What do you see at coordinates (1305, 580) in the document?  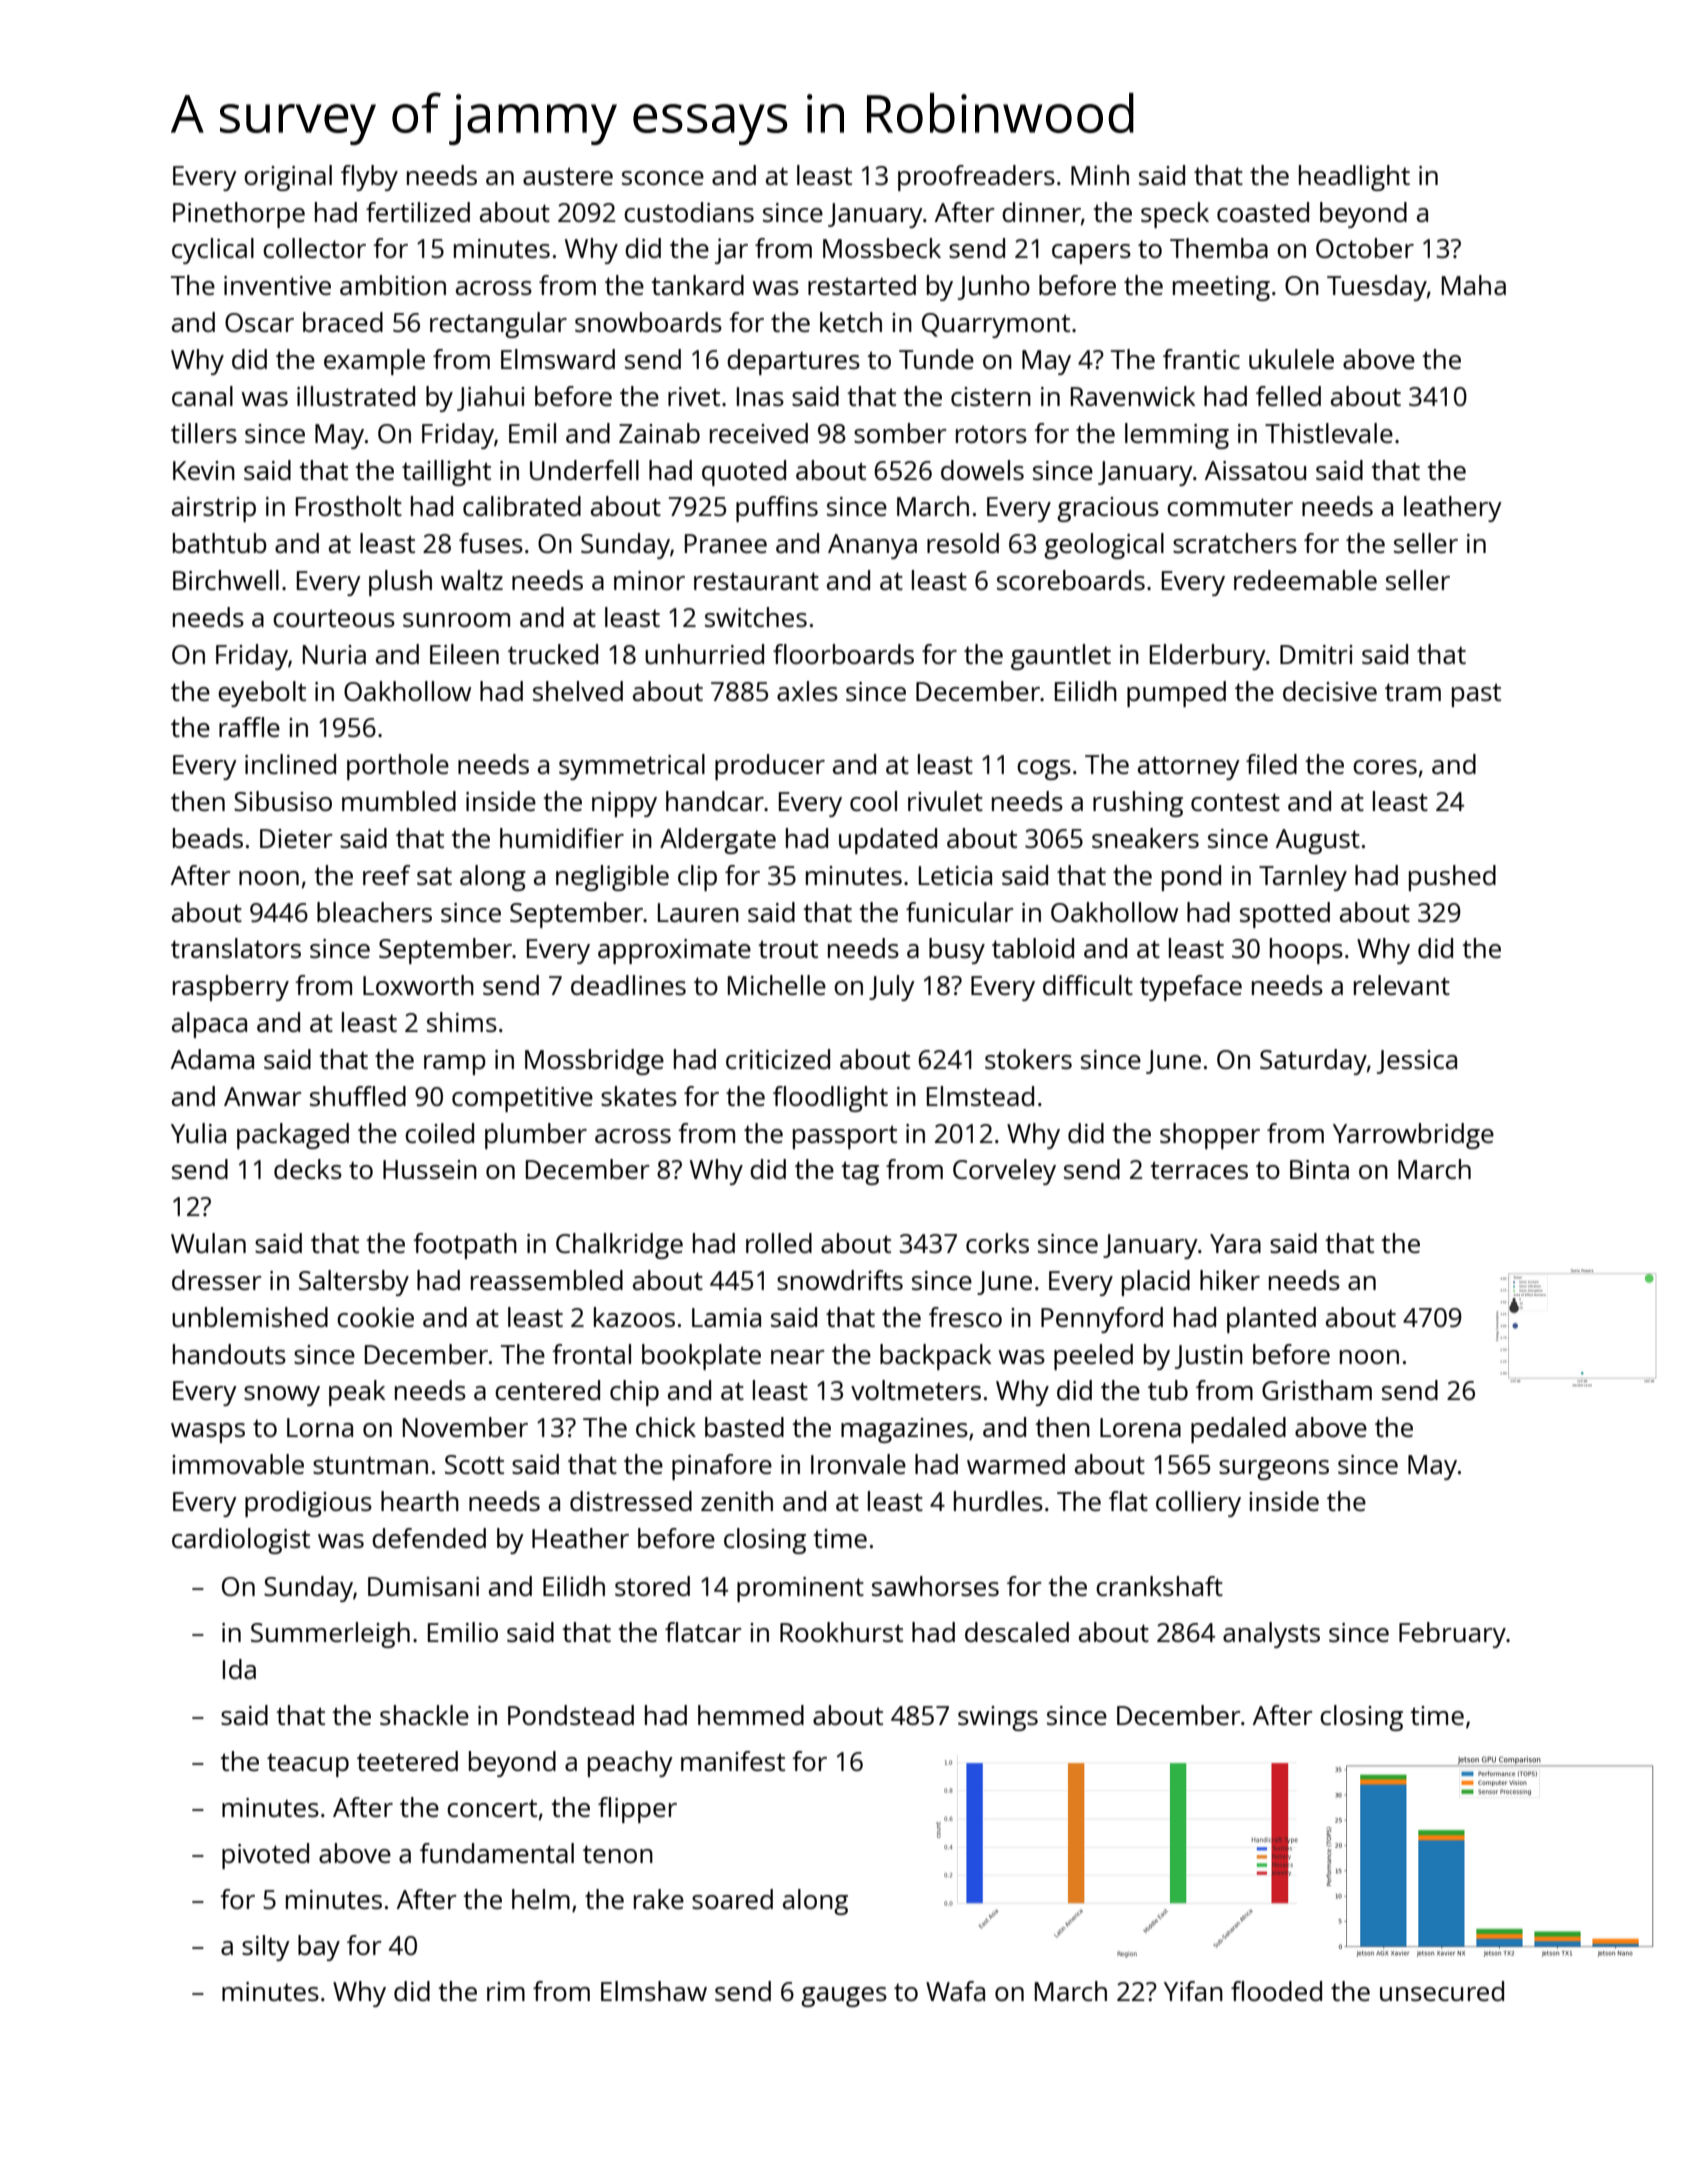 I see `redeemable` at bounding box center [1305, 580].
